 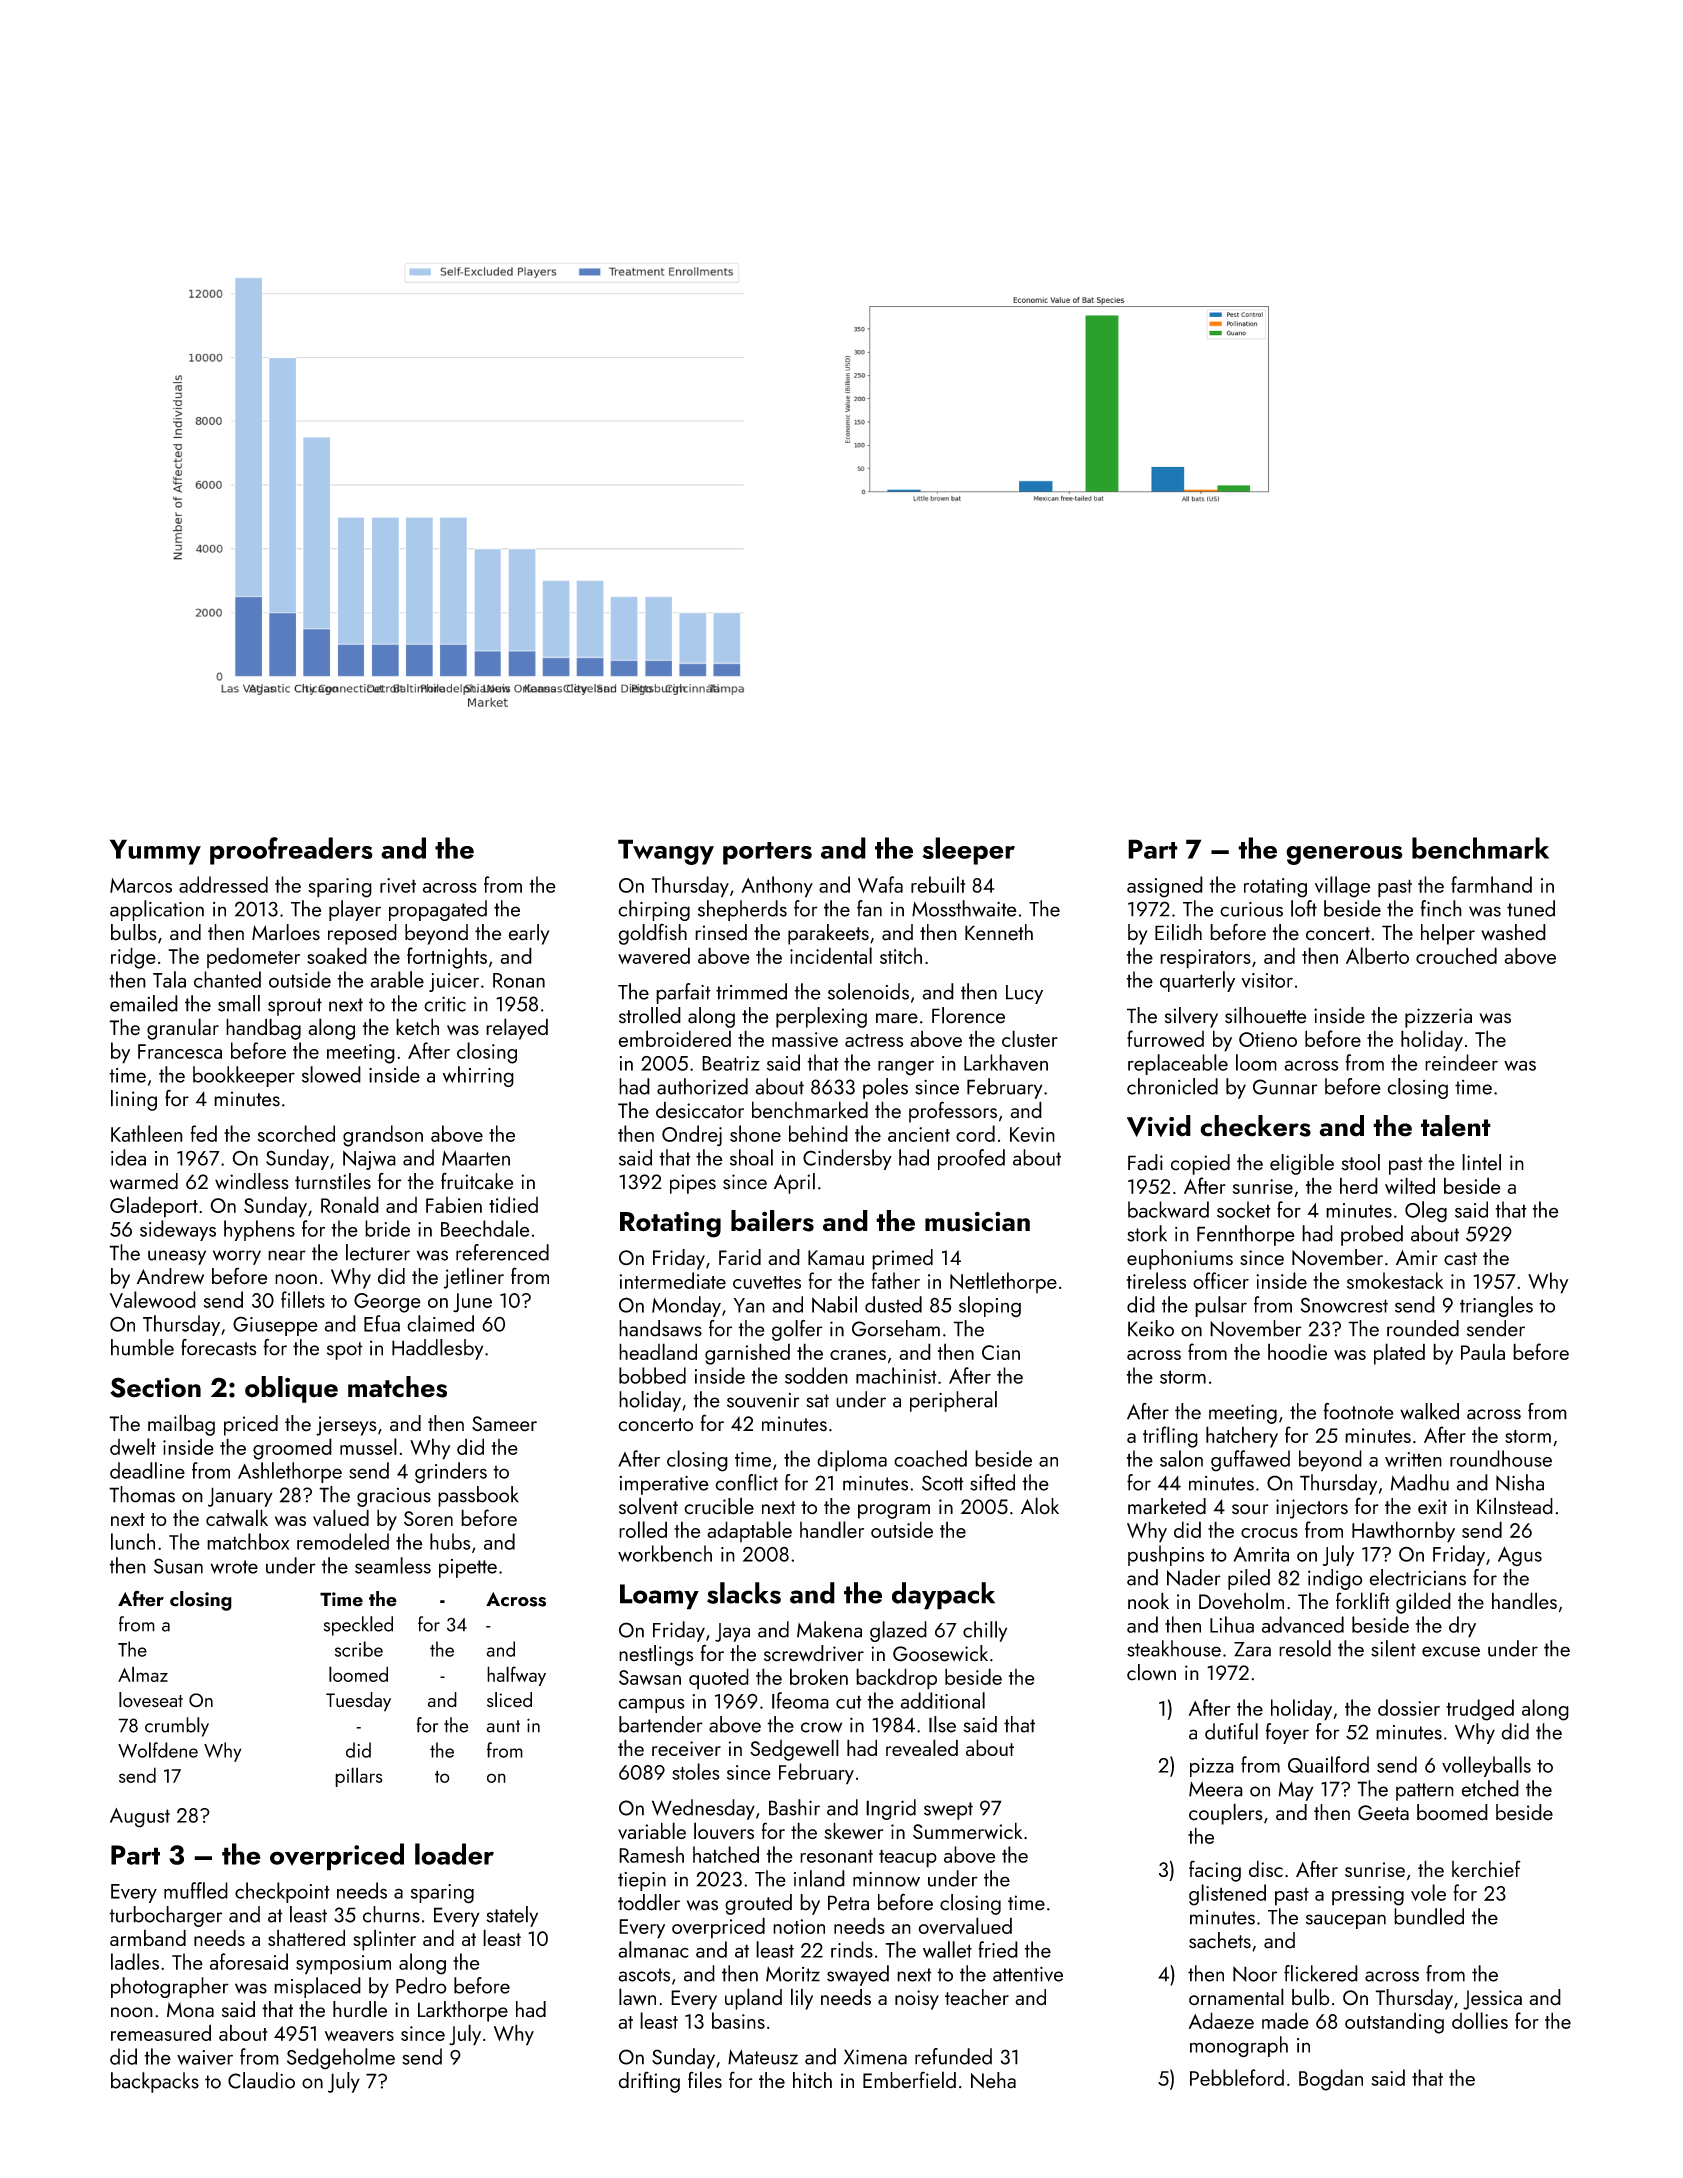 I want to click on silvery, so click(x=1191, y=1017).
